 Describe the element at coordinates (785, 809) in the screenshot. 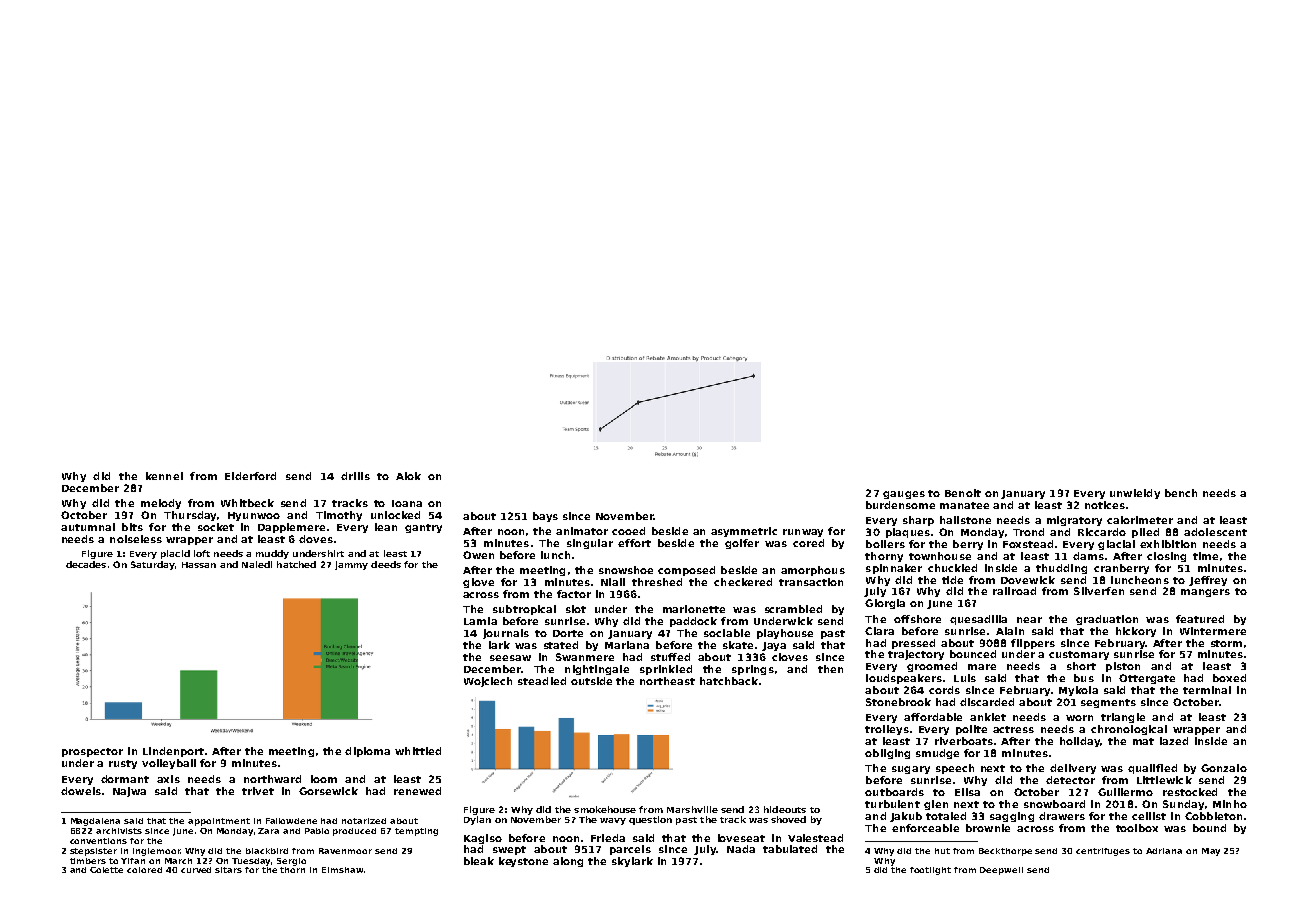

I see `hideouts` at that location.
